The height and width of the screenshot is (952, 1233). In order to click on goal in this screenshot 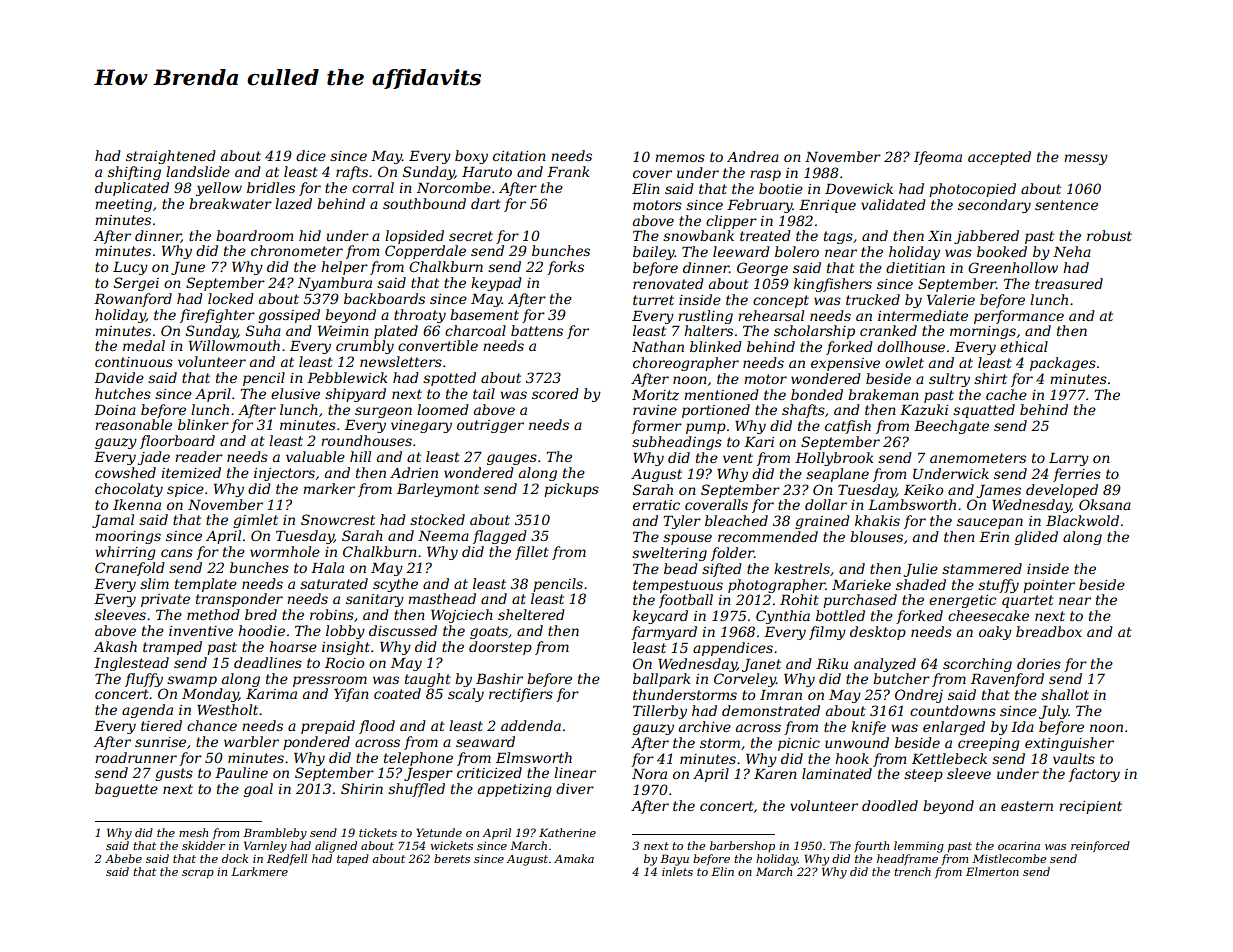, I will do `click(258, 790)`.
